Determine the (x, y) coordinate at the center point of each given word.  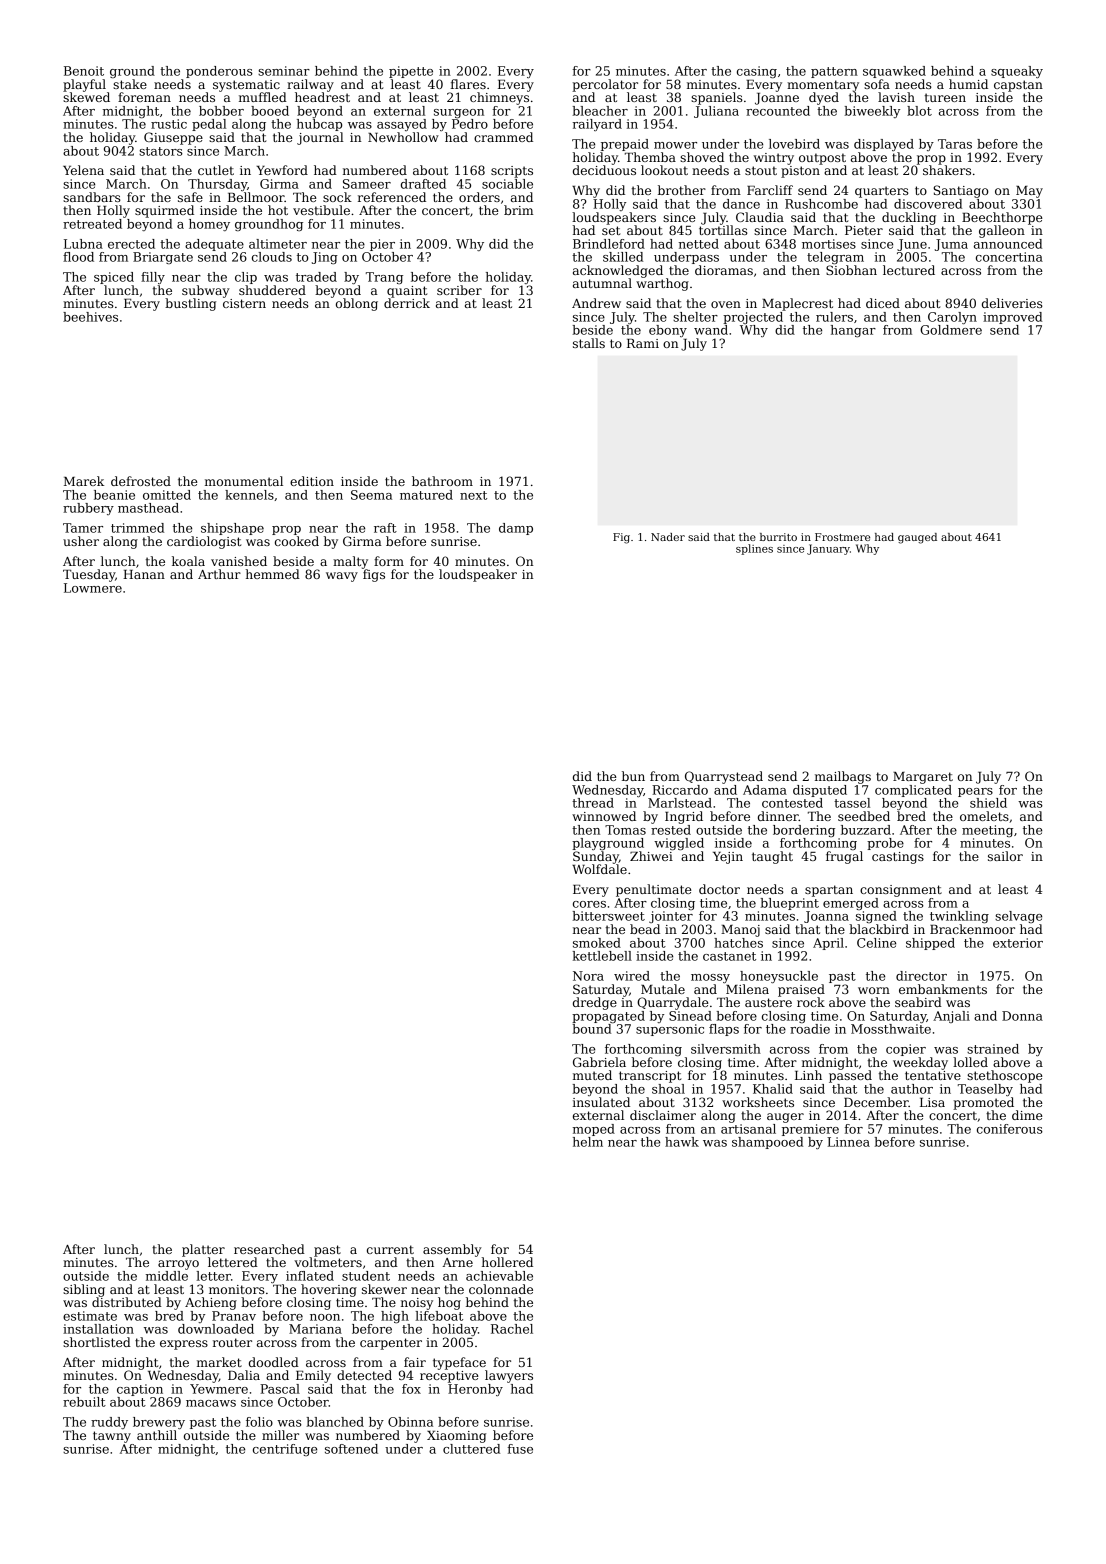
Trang (384, 278)
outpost (822, 159)
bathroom (442, 481)
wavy (342, 577)
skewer (384, 1289)
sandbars (92, 197)
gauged (917, 538)
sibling (84, 1290)
